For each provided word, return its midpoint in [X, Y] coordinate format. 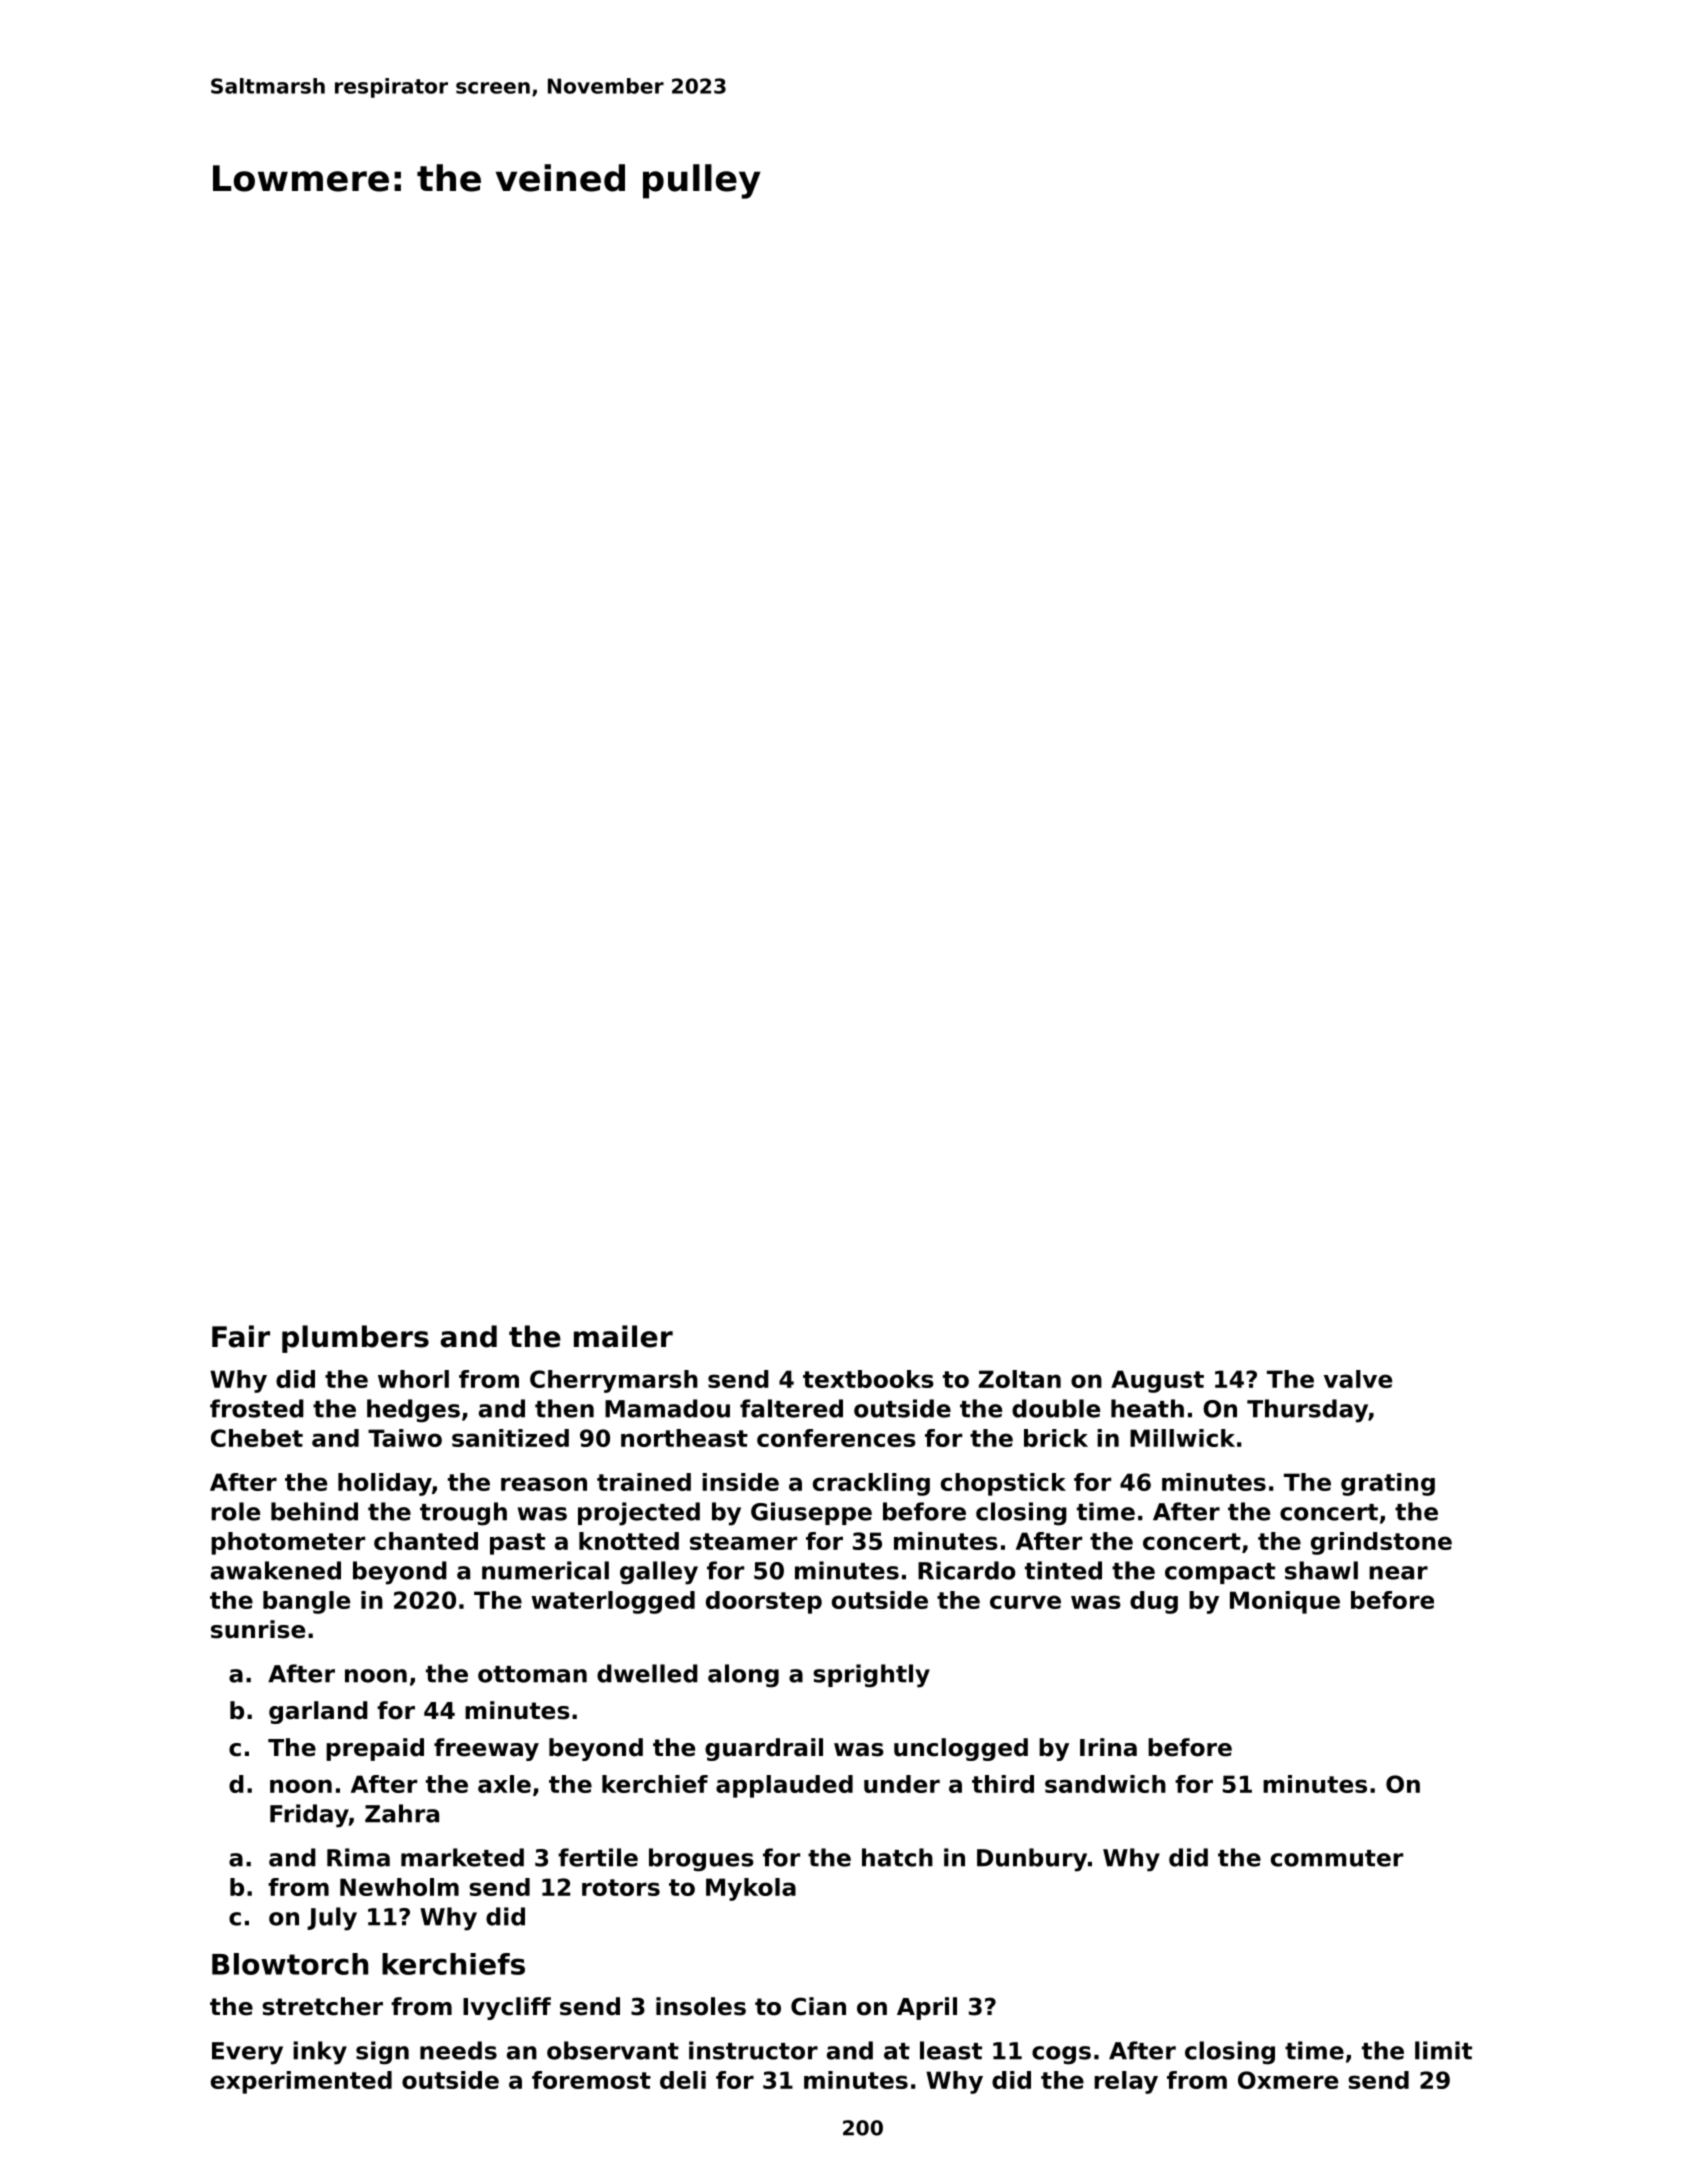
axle [504, 1784]
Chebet [257, 1438]
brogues [701, 1860]
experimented [301, 2082]
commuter [1337, 1858]
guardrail [764, 1749]
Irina [1108, 1747]
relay [1126, 2082]
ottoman [532, 1674]
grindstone [1381, 1543]
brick [1056, 1438]
